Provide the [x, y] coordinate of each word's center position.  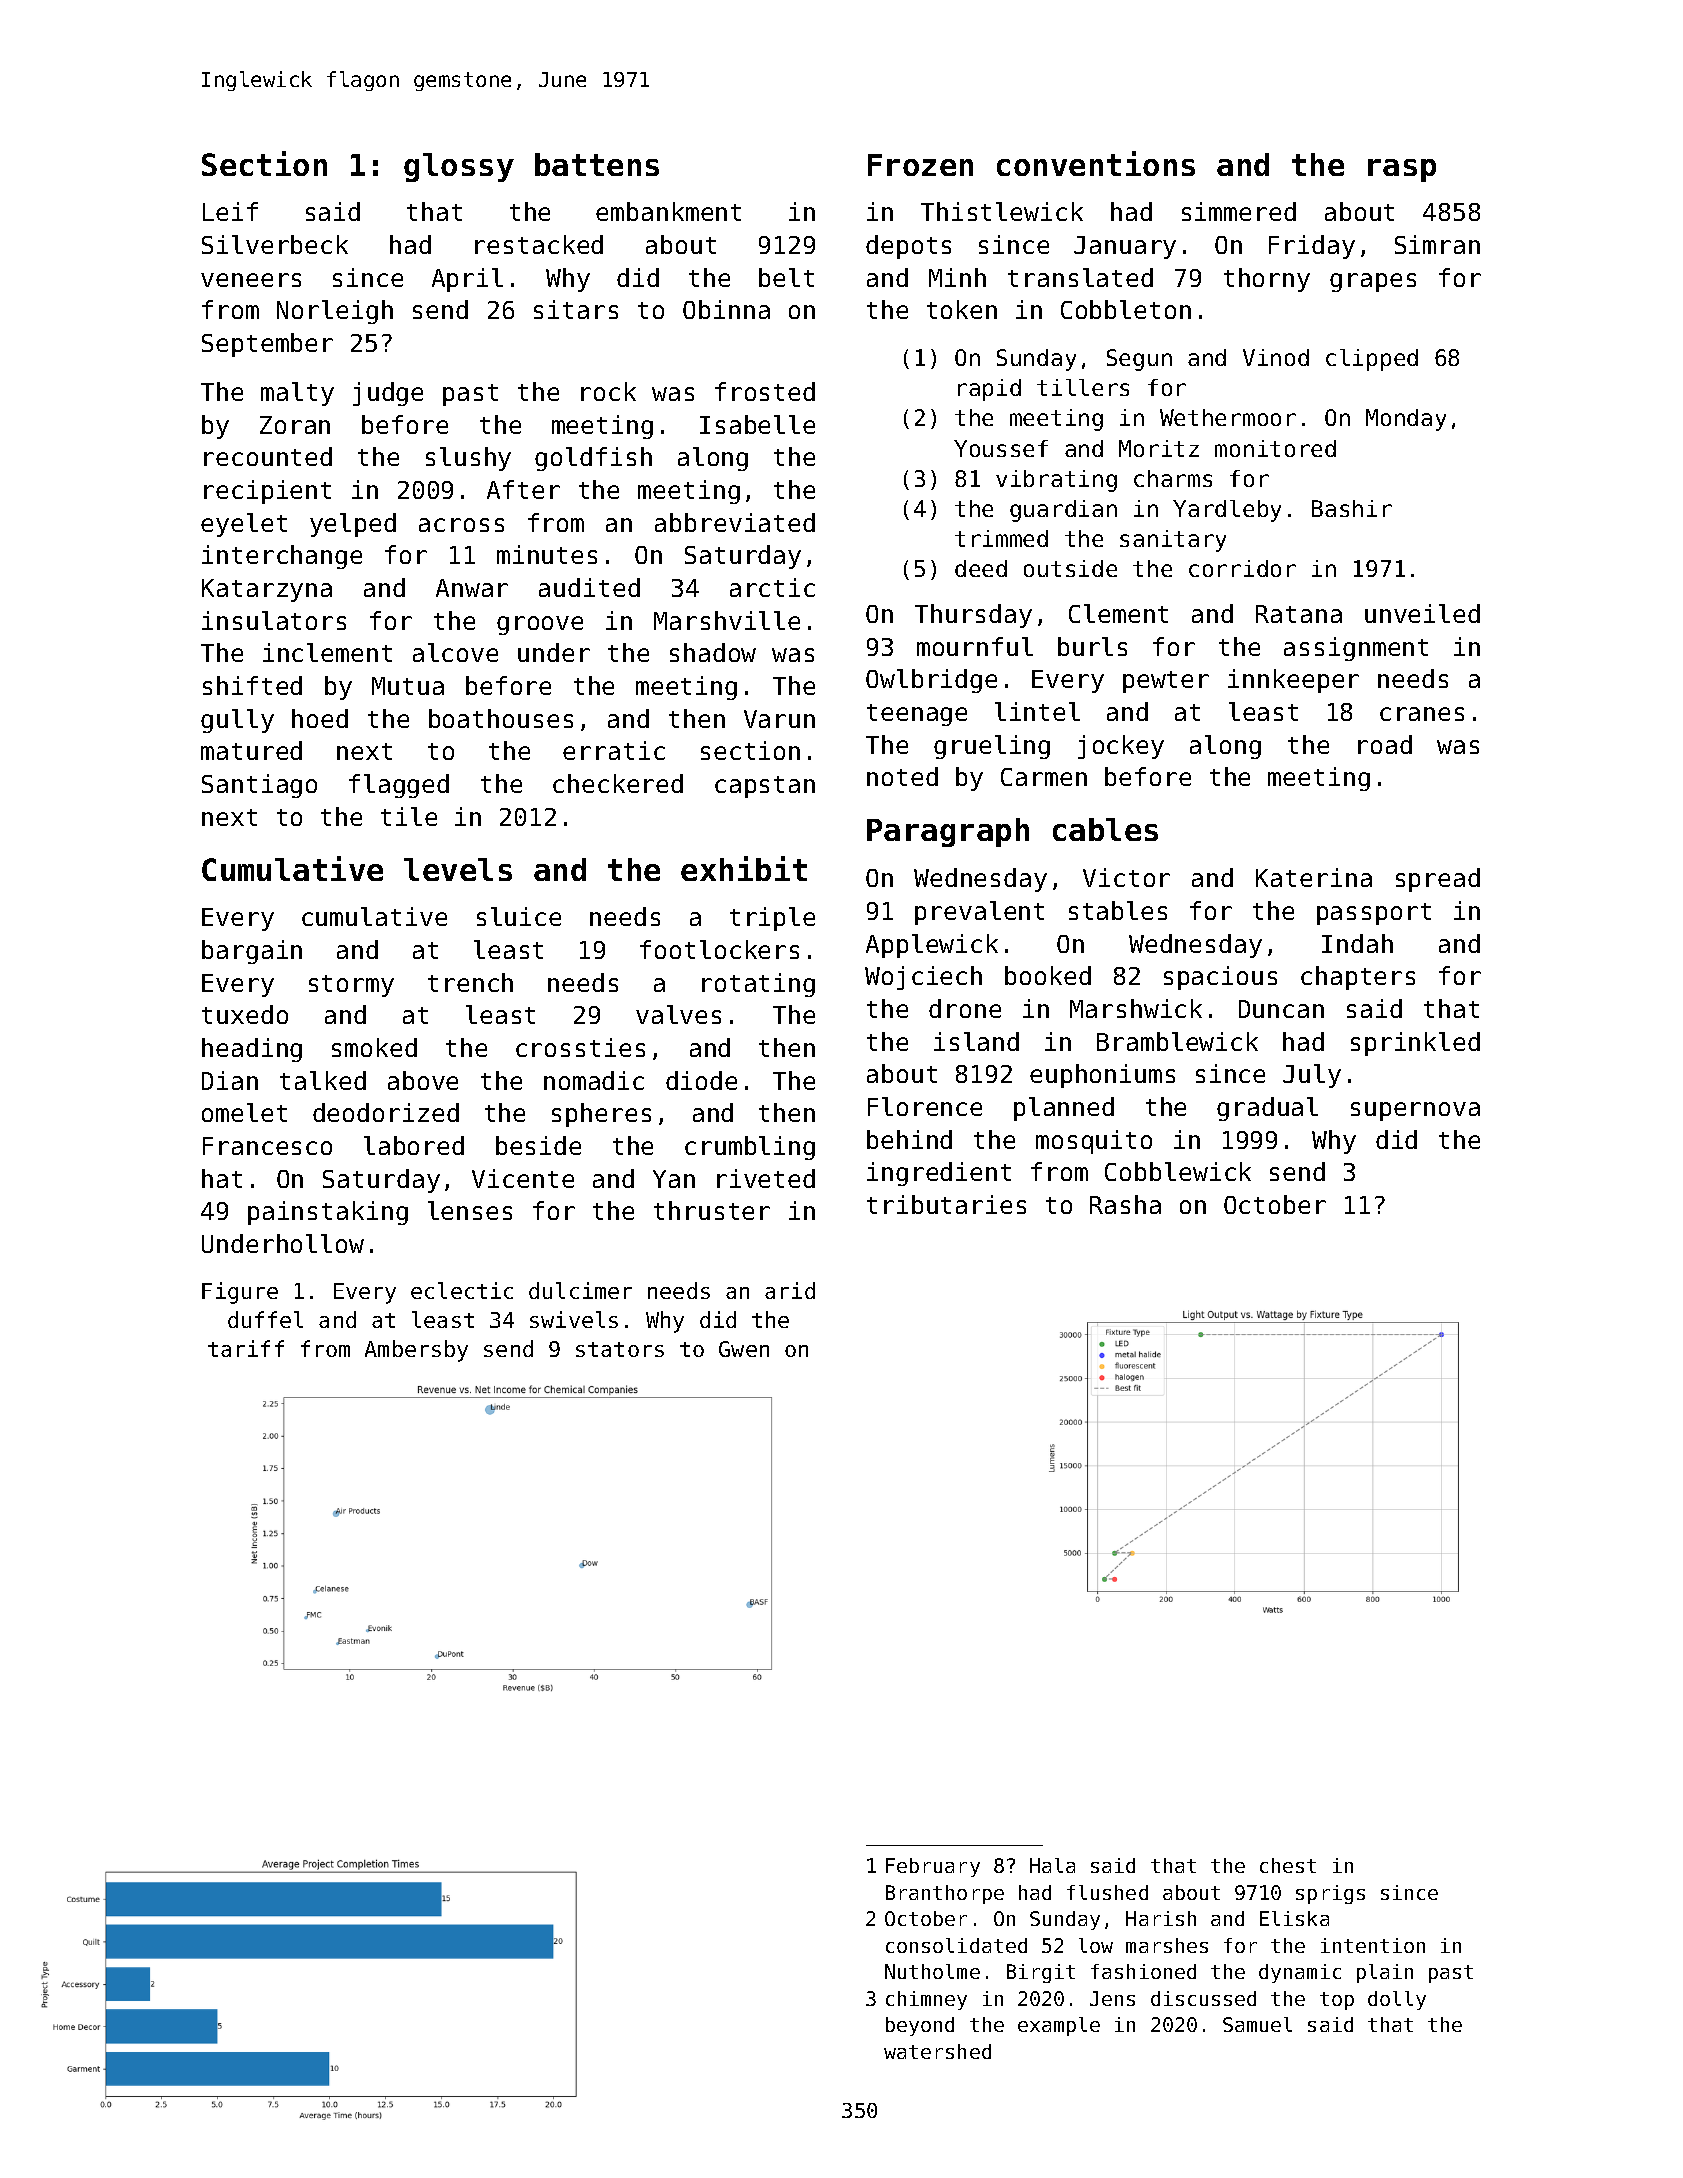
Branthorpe [945, 1894]
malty [297, 394]
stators [620, 1349]
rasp [1402, 170]
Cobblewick [1178, 1171]
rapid [989, 390]
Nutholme [932, 1971]
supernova [1415, 1111]
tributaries [946, 1204]
